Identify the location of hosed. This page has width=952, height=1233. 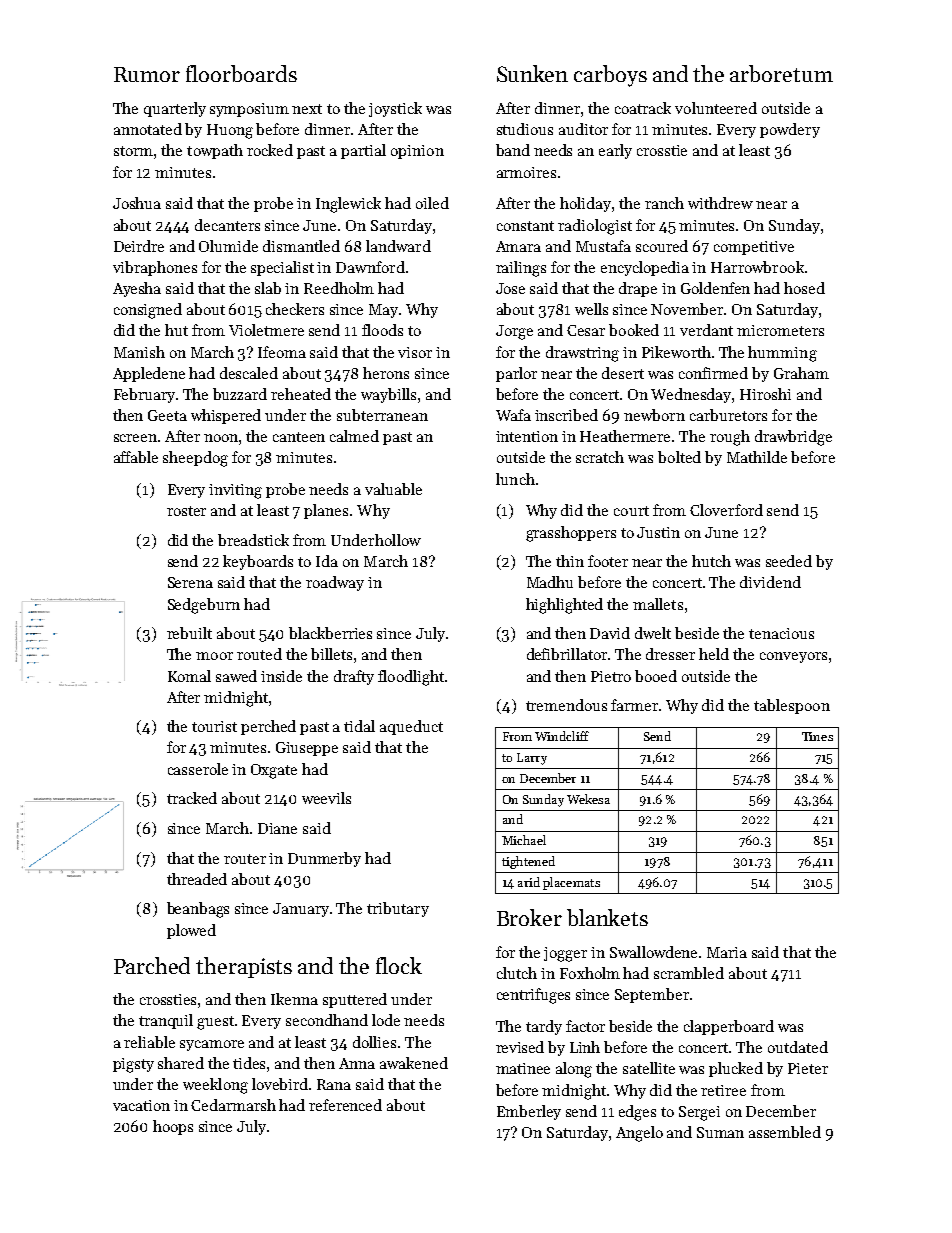
(804, 288).
